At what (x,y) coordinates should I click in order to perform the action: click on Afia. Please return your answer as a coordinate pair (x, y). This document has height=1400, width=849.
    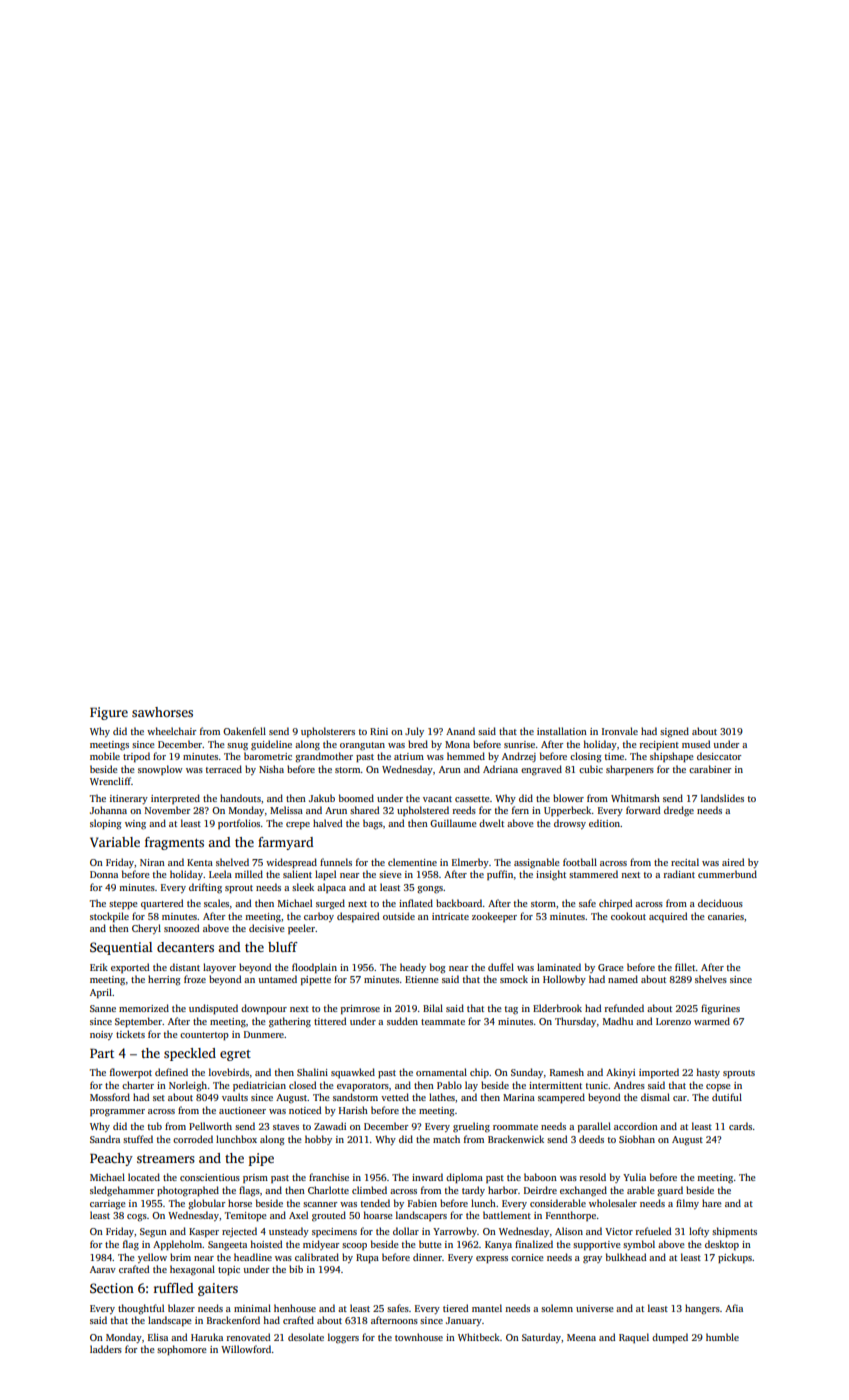
    Looking at the image, I should click on (734, 1308).
